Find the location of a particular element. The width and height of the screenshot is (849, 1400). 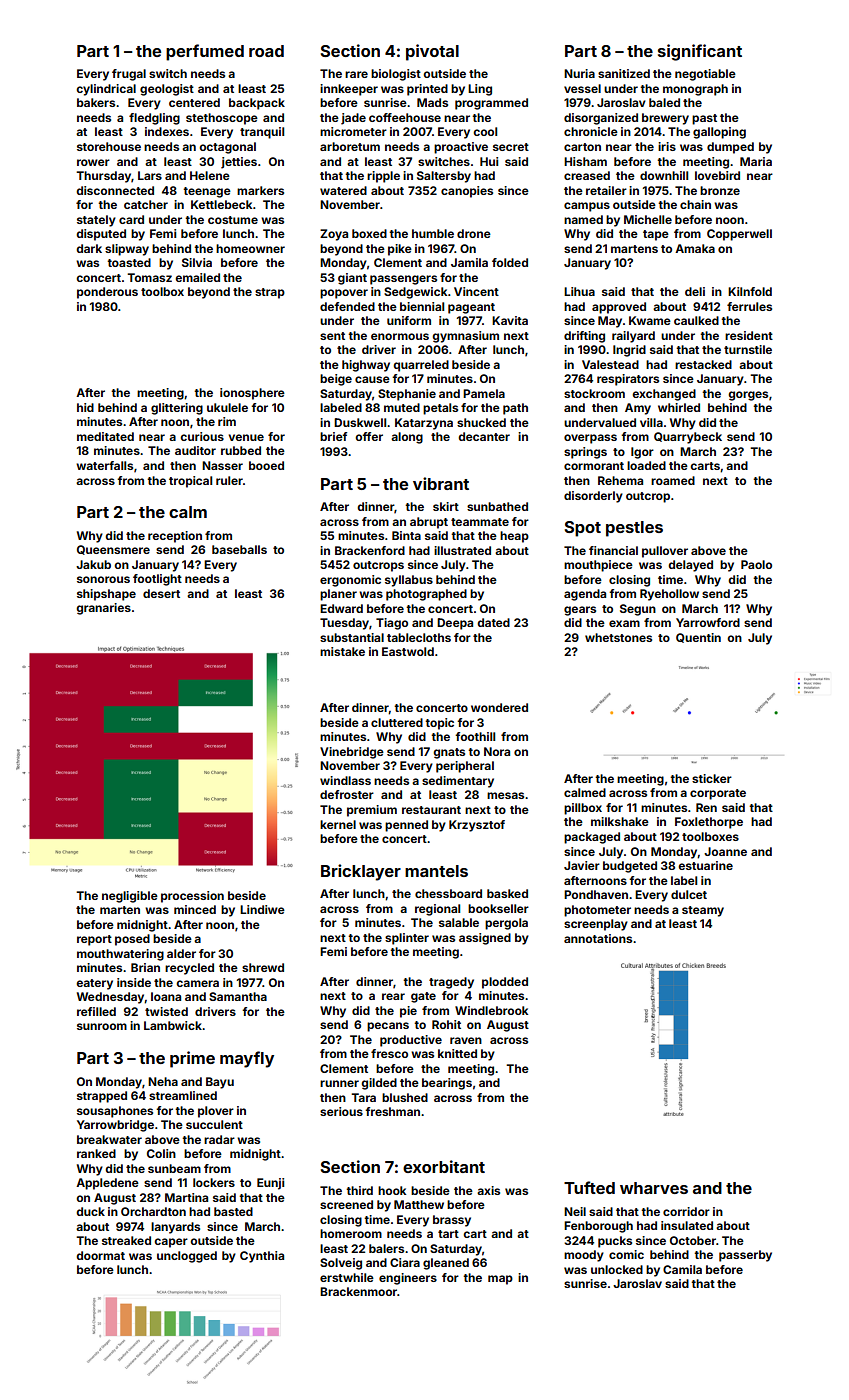

sunbathed is located at coordinates (497, 506).
